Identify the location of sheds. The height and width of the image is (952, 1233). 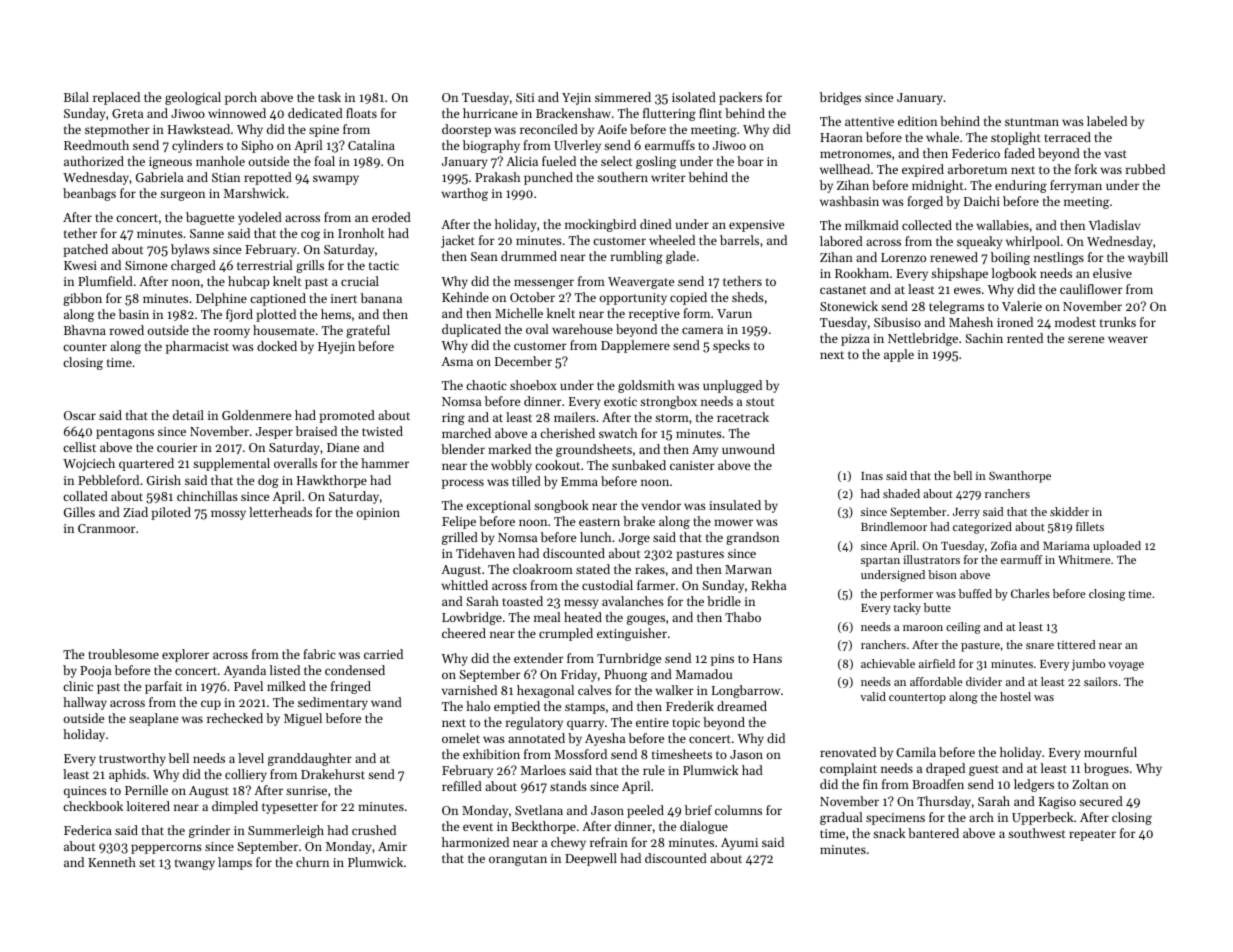
(748, 297).
